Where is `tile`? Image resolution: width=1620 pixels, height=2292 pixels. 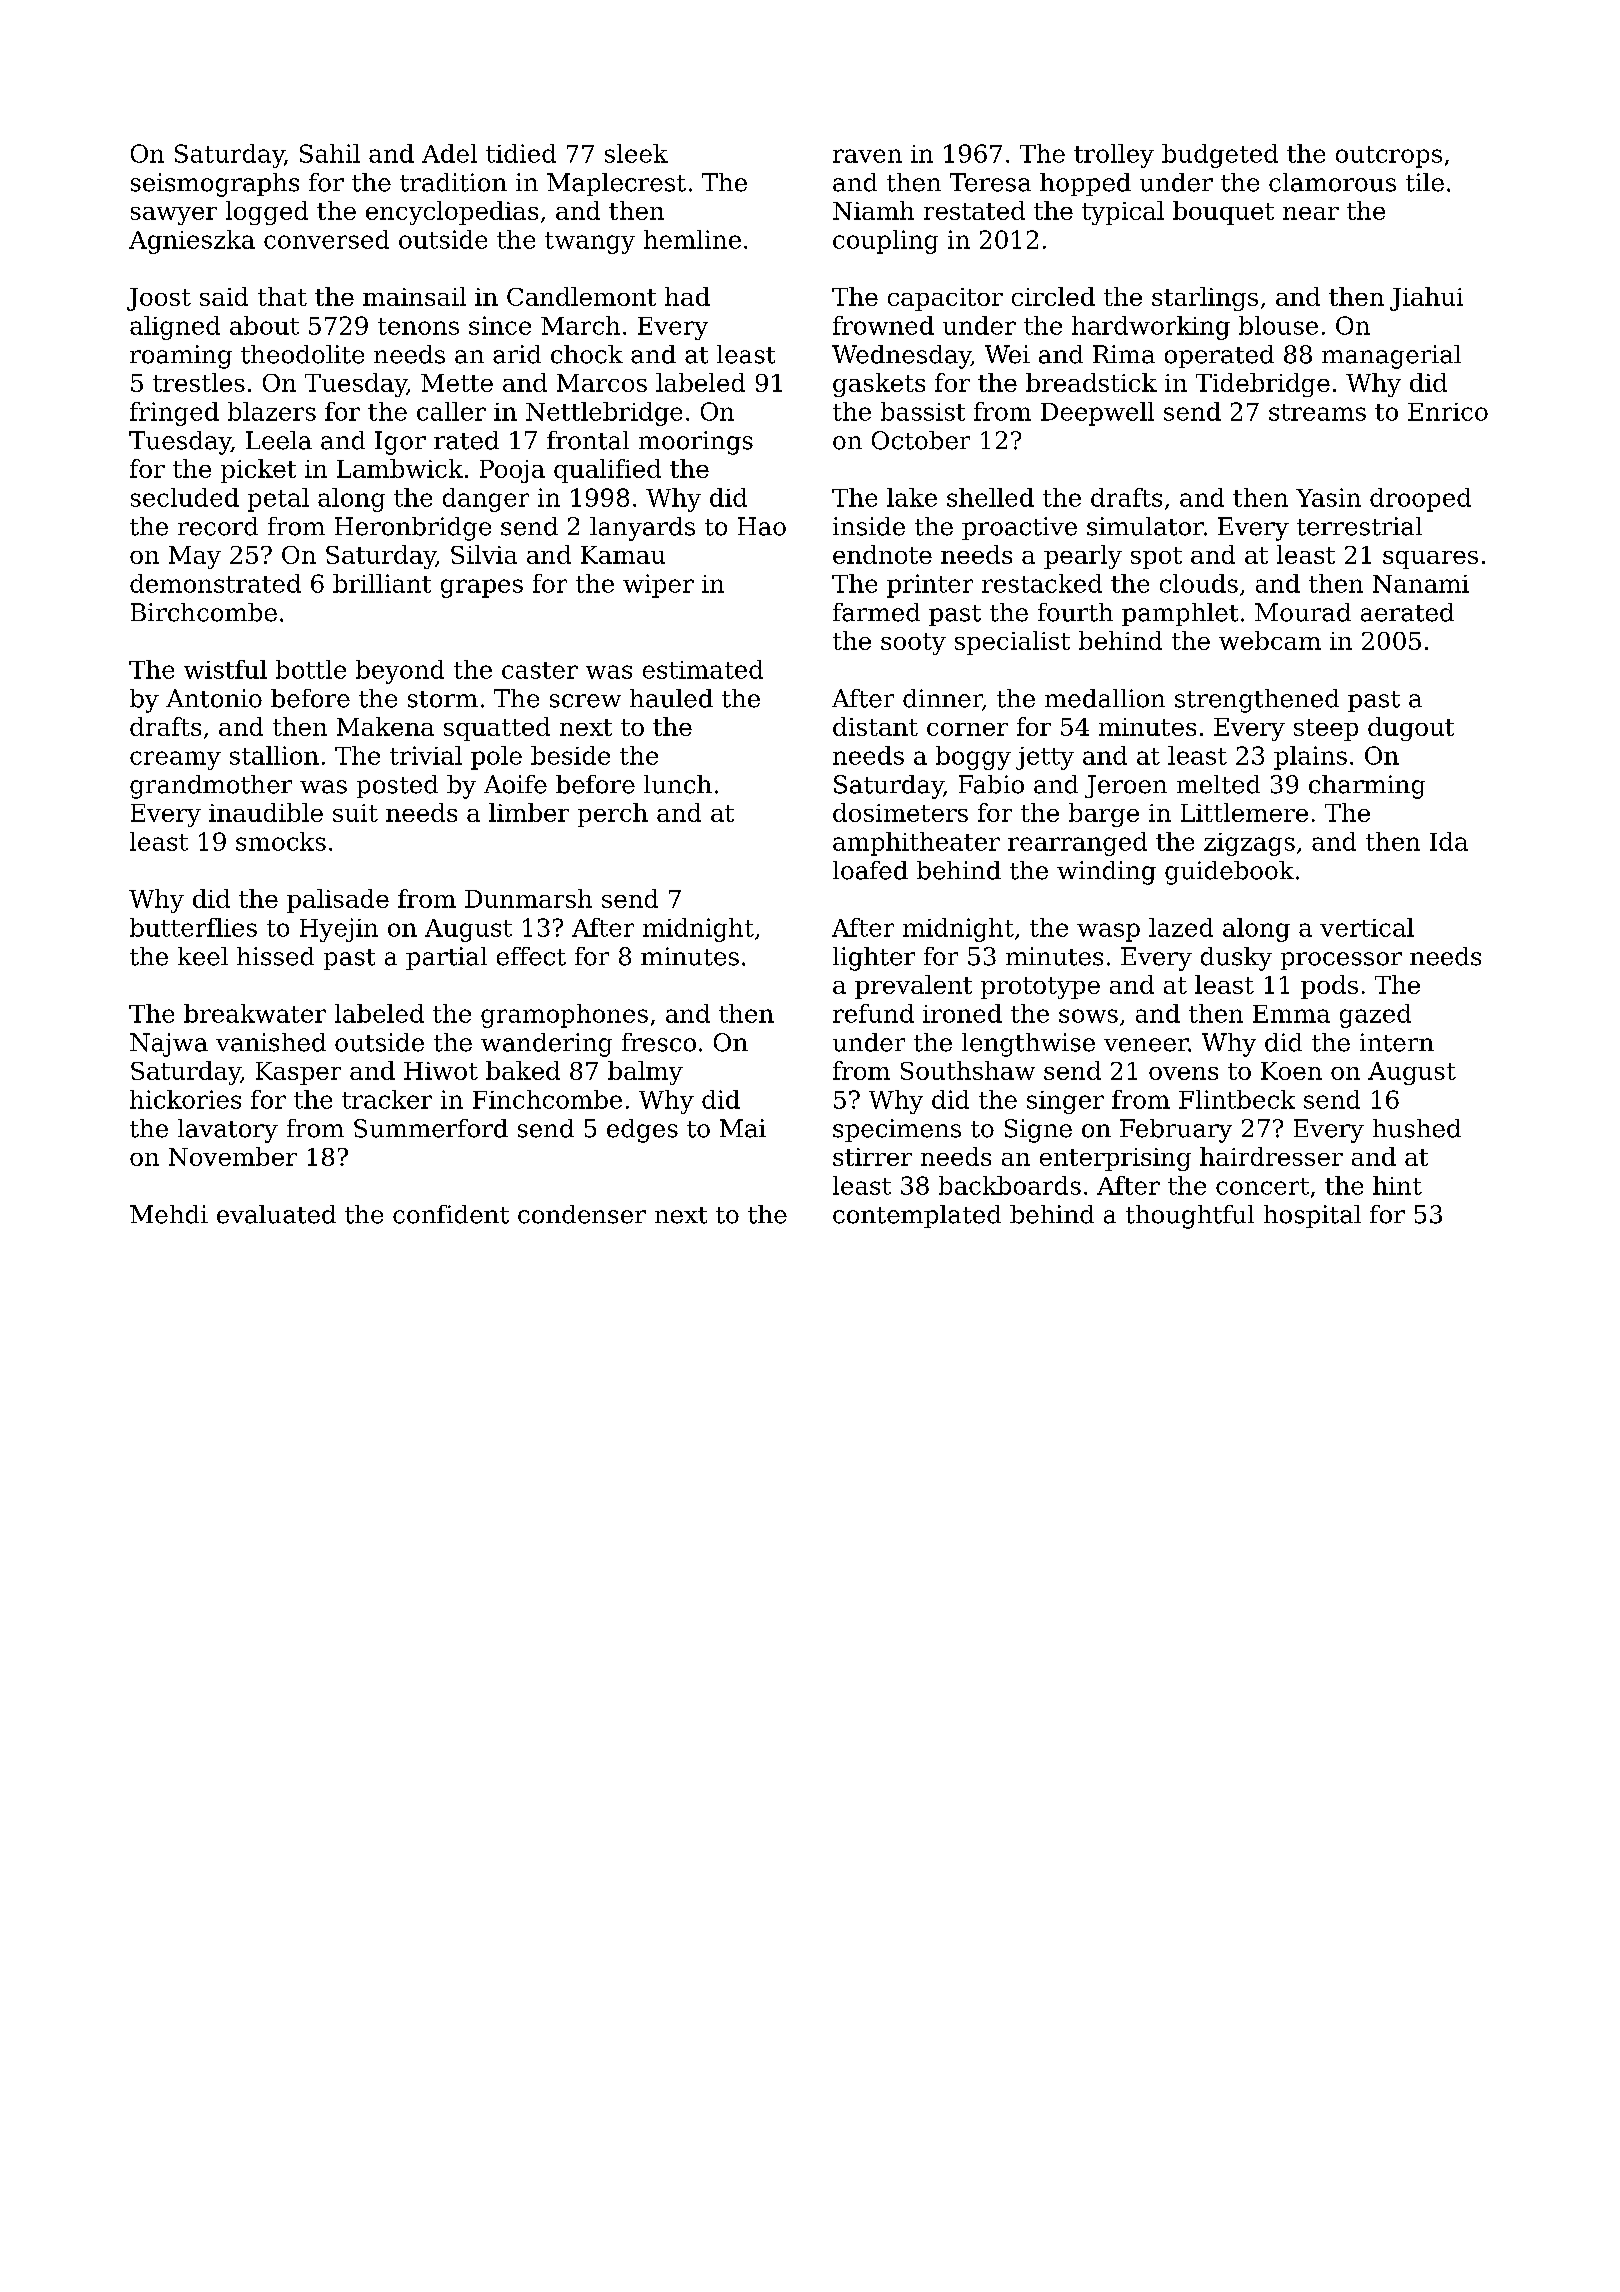
tile is located at coordinates (1425, 182).
